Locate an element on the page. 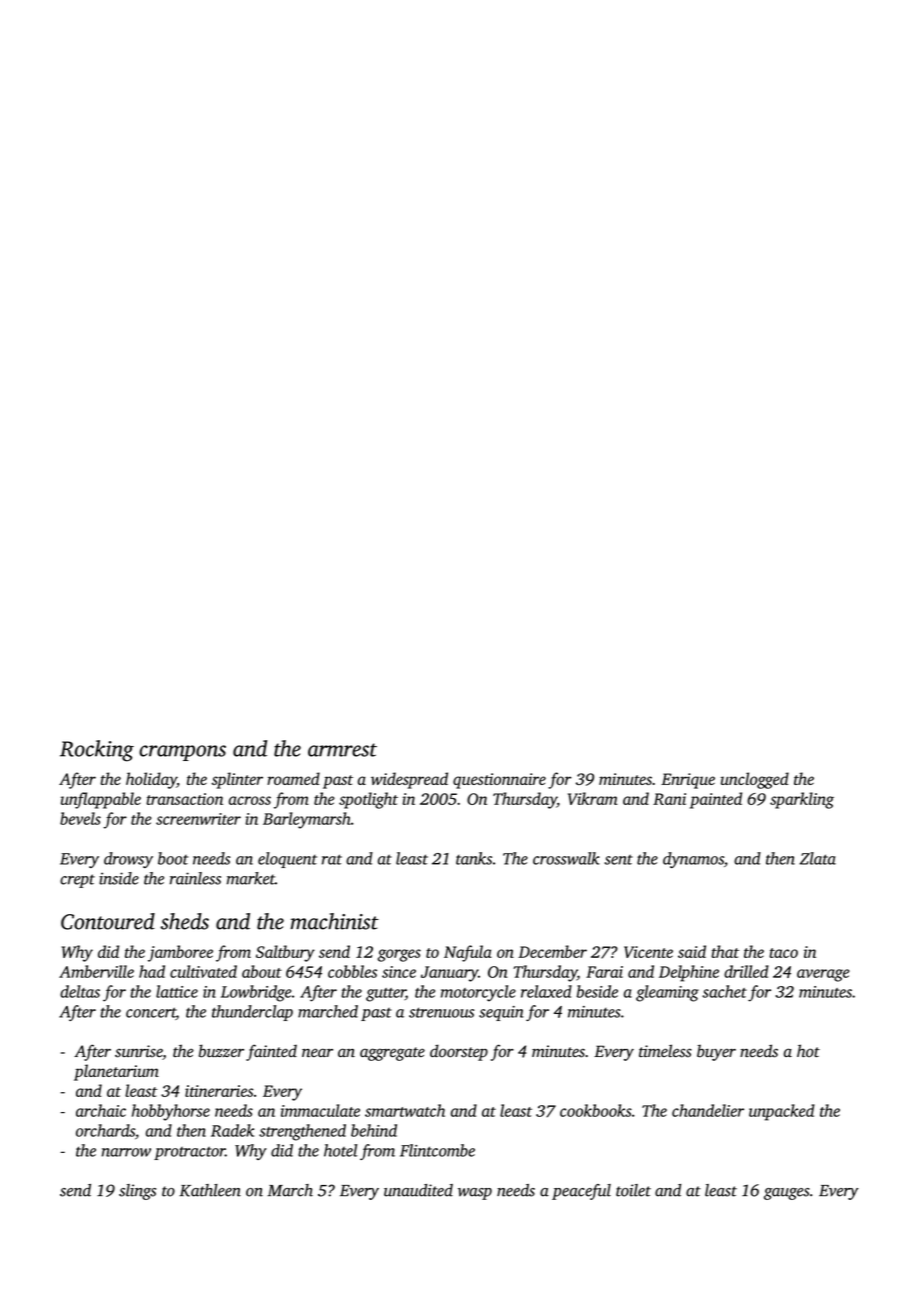 The image size is (924, 1314). drilled is located at coordinates (746, 971).
